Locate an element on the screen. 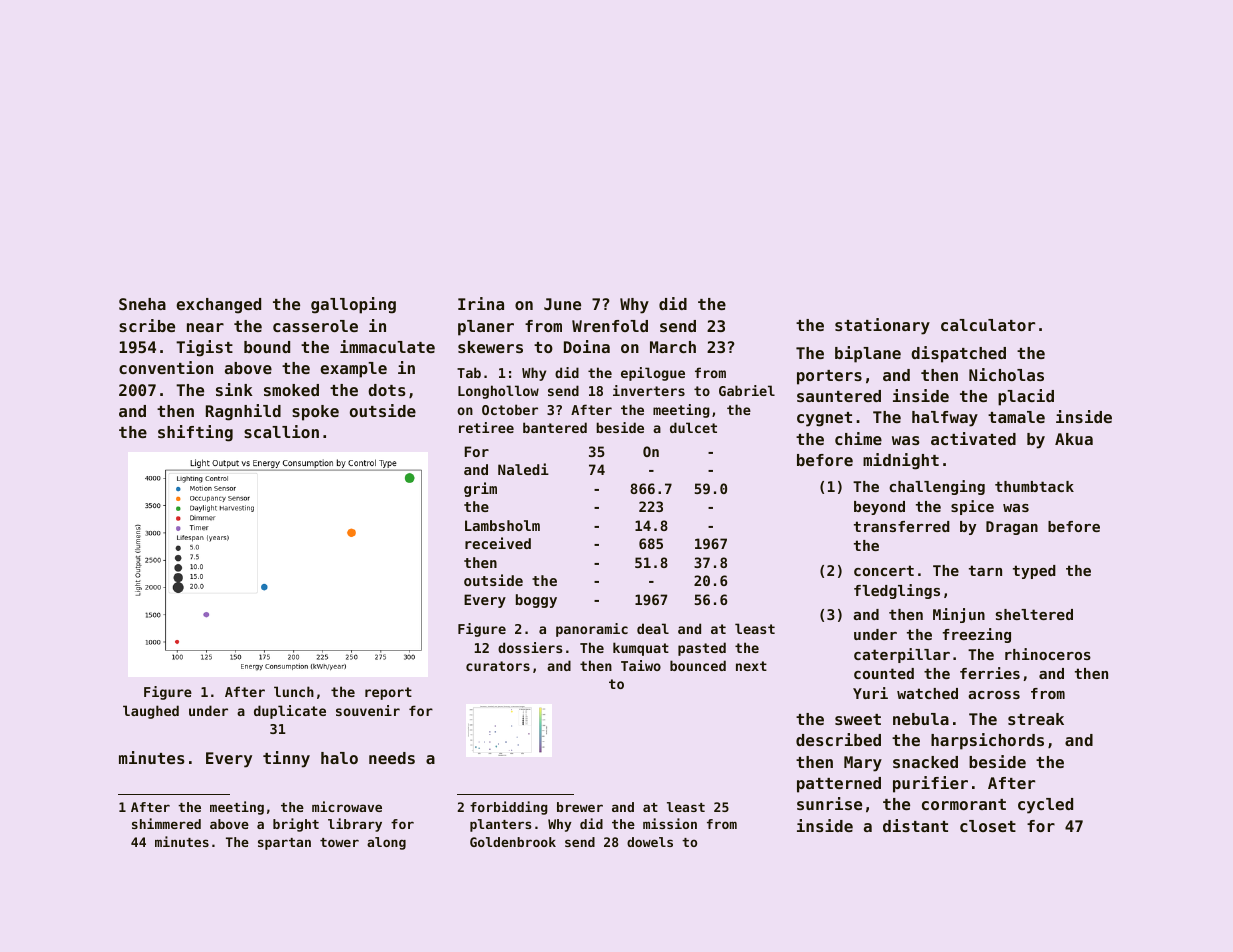 The image size is (1233, 952). pasted is located at coordinates (702, 649).
